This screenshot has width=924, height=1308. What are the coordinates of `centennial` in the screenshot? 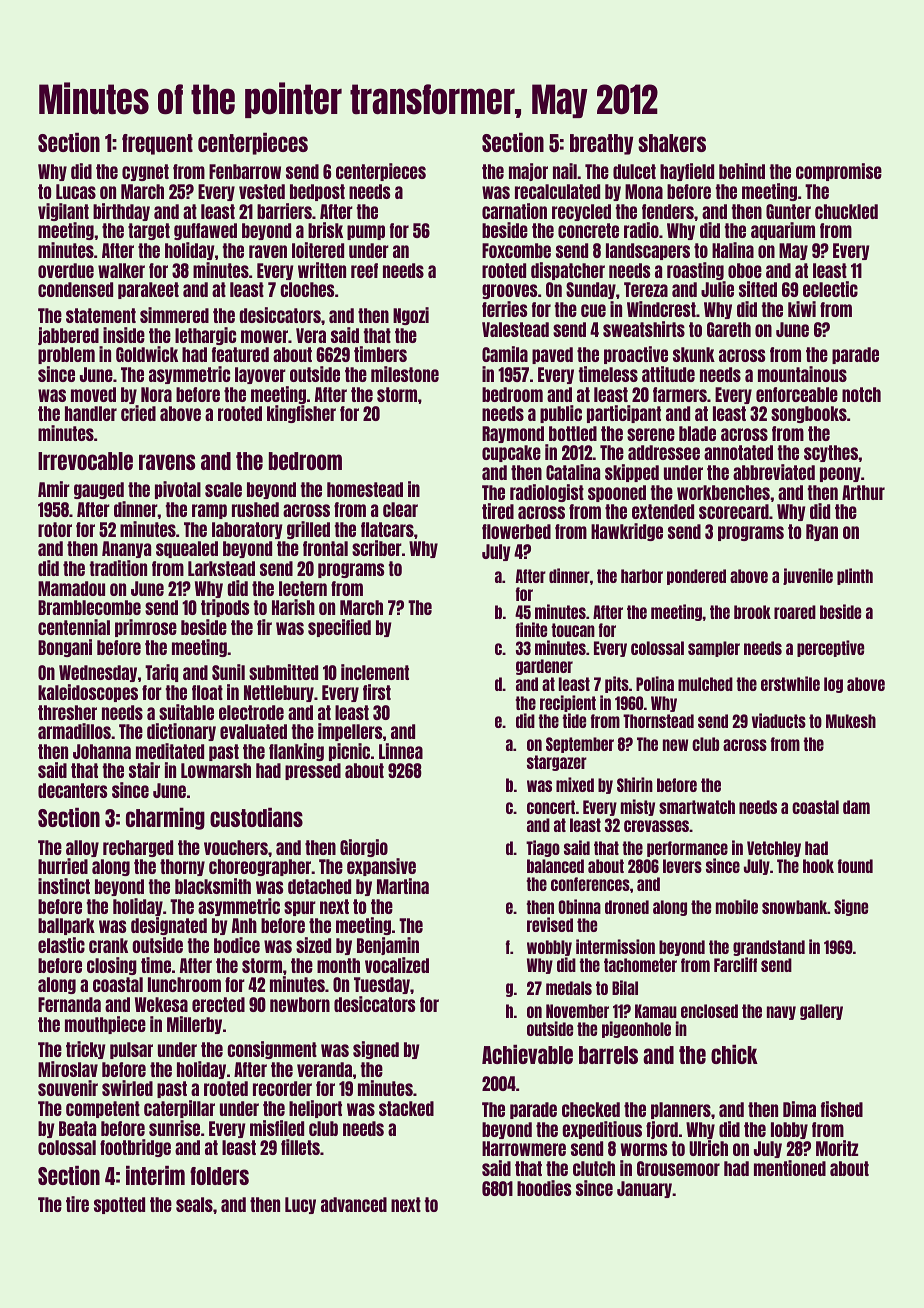 It's located at (74, 627).
